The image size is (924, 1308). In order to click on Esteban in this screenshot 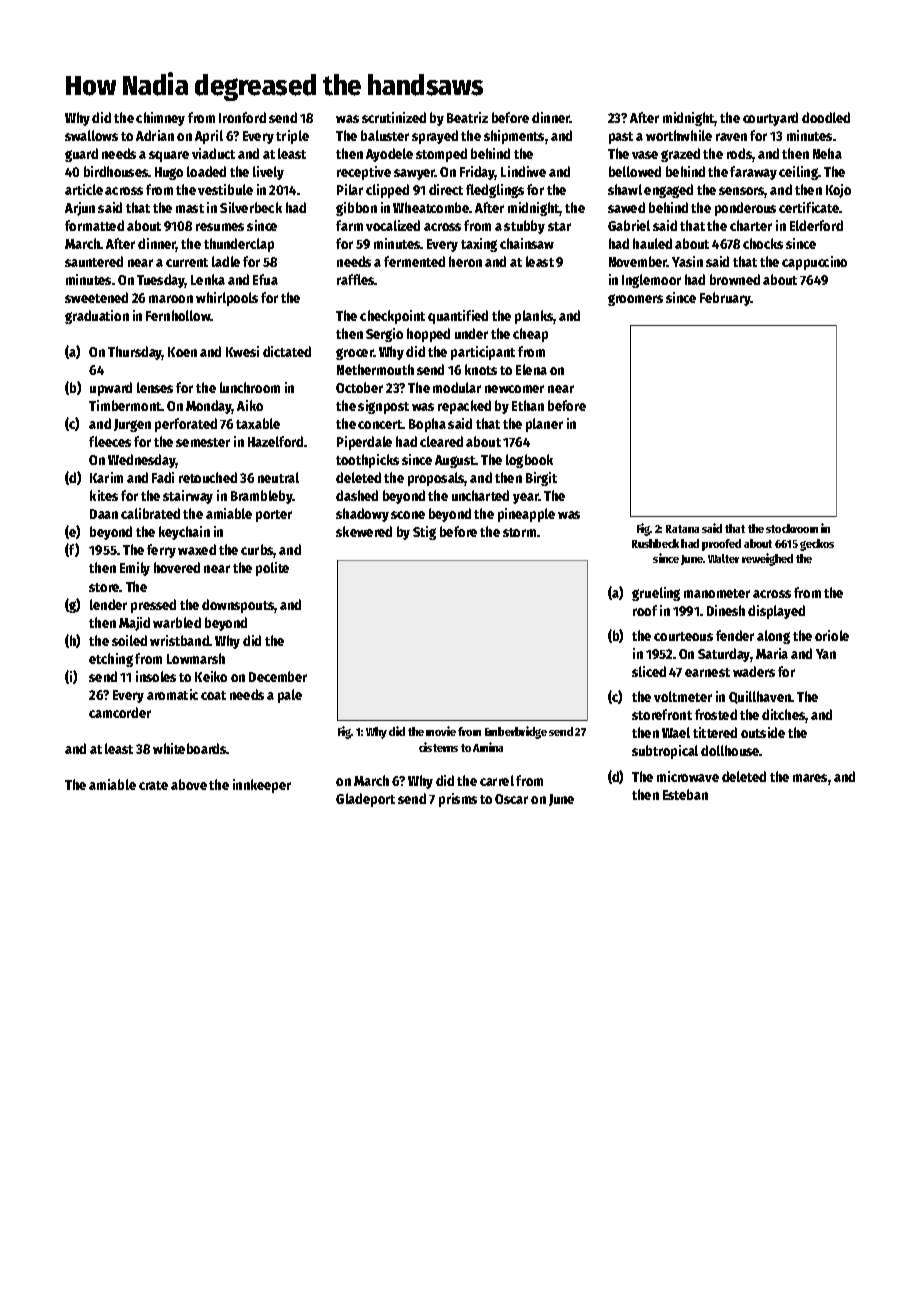, I will do `click(685, 794)`.
